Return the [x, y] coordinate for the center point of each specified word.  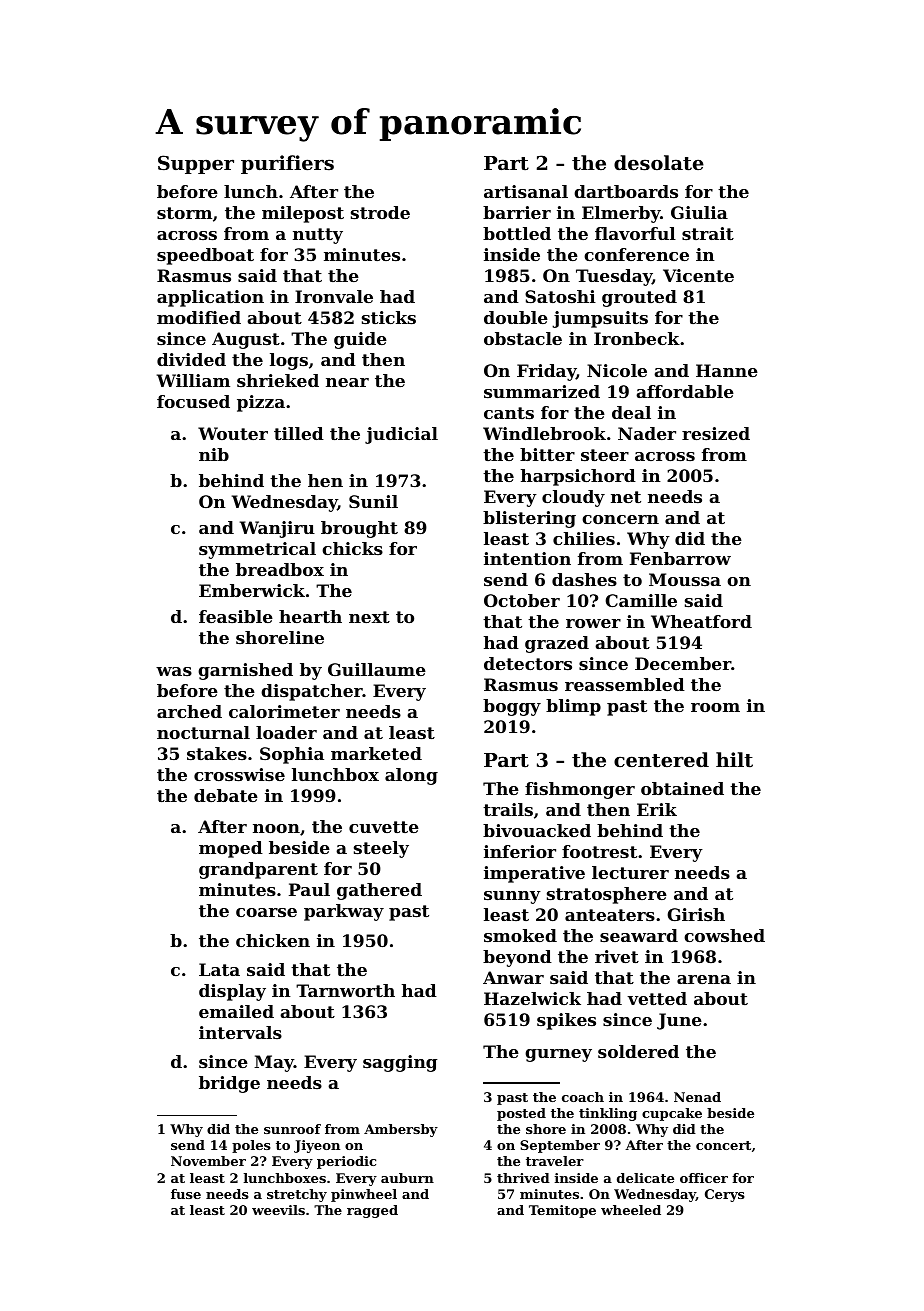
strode [380, 212]
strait [708, 233]
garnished [245, 671]
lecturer [630, 872]
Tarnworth [345, 990]
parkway [344, 912]
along [411, 776]
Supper [196, 164]
